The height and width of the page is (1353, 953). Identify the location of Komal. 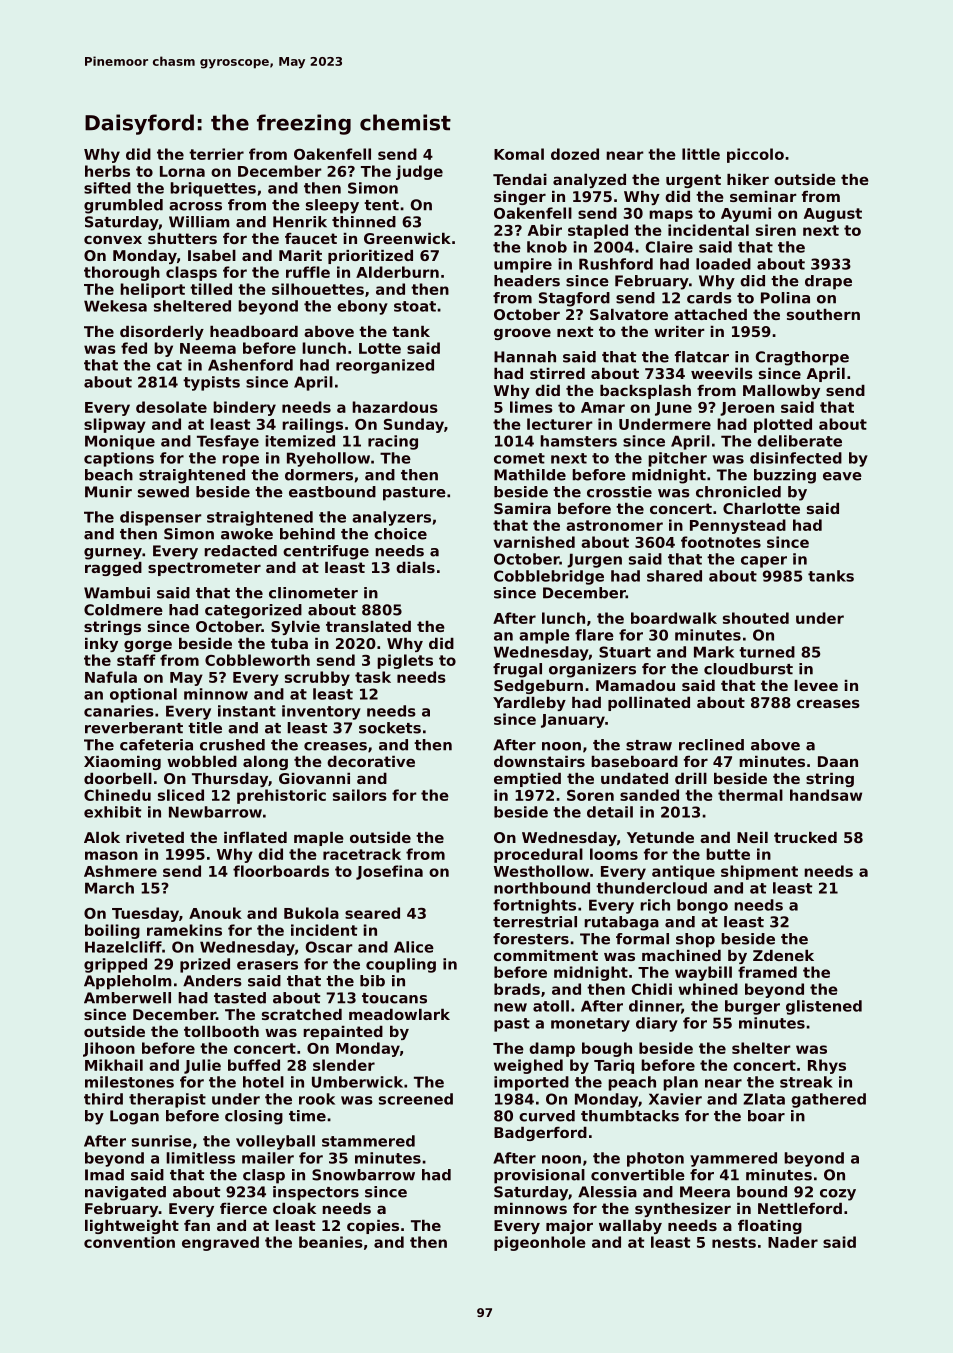
(519, 154).
